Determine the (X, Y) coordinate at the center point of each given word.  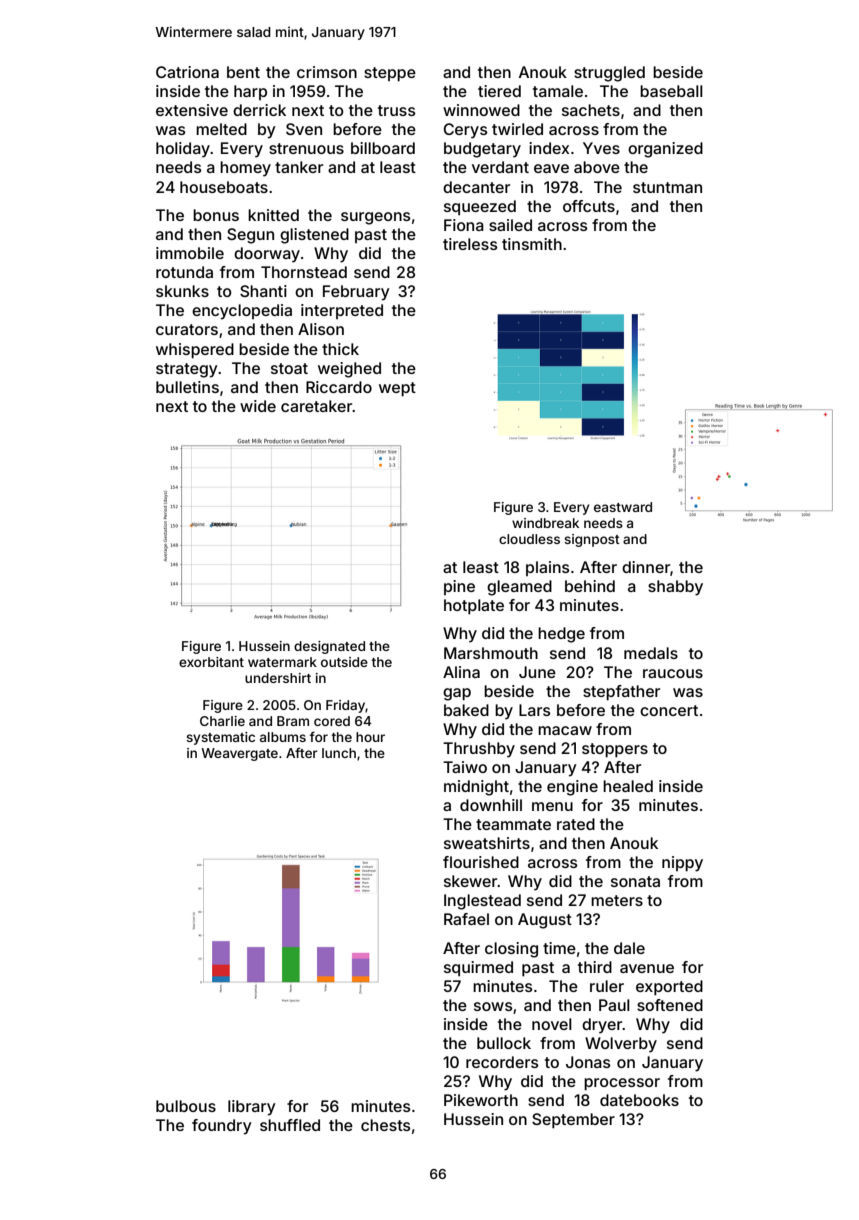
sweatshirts (487, 843)
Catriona (187, 72)
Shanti (263, 291)
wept (397, 389)
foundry (222, 1127)
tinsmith (532, 244)
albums (283, 737)
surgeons (375, 218)
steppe (390, 74)
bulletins (187, 387)
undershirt (278, 678)
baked (466, 710)
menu (552, 806)
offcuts (589, 206)
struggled (609, 74)
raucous (673, 673)
